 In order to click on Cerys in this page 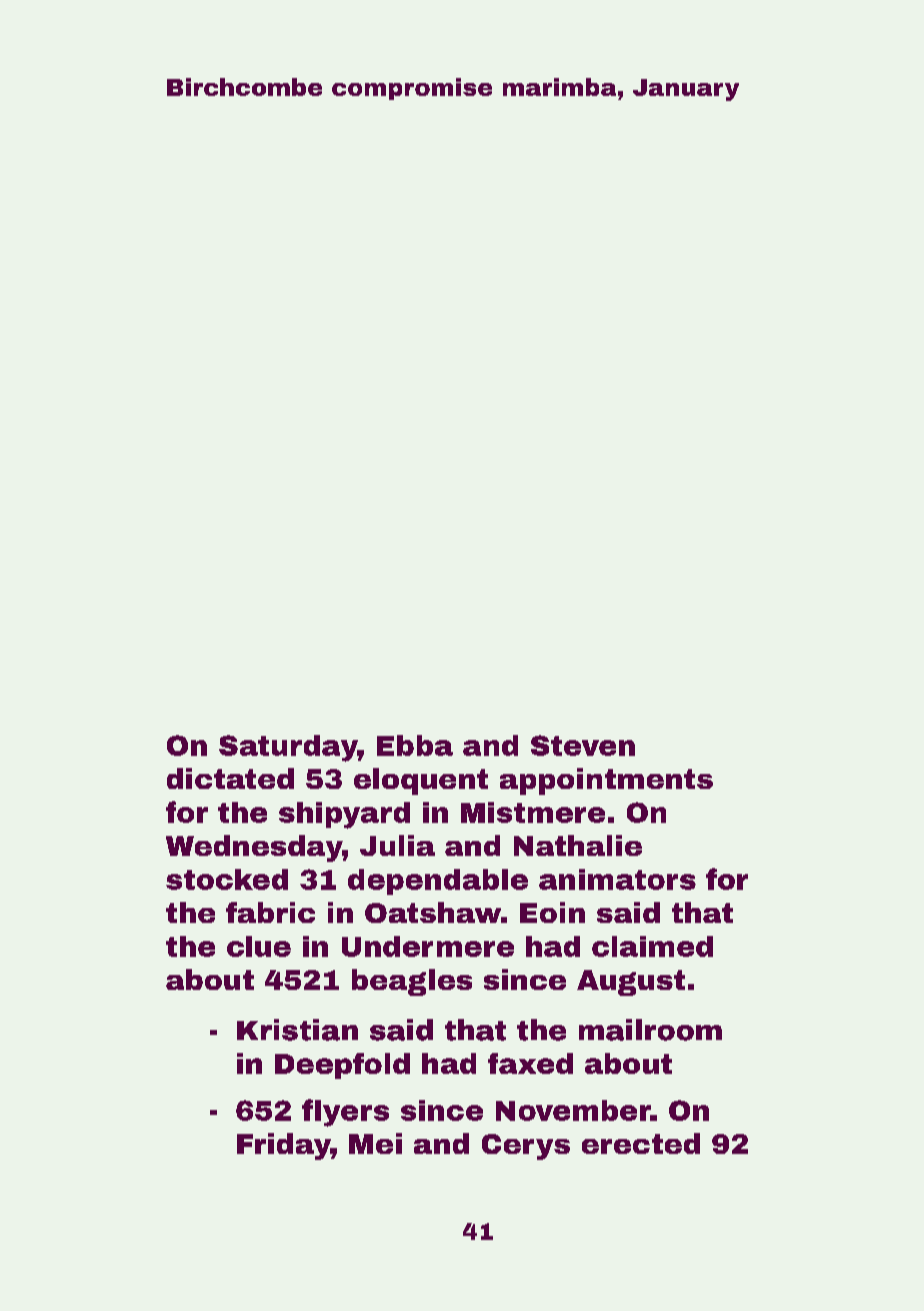, I will do `click(526, 1147)`.
